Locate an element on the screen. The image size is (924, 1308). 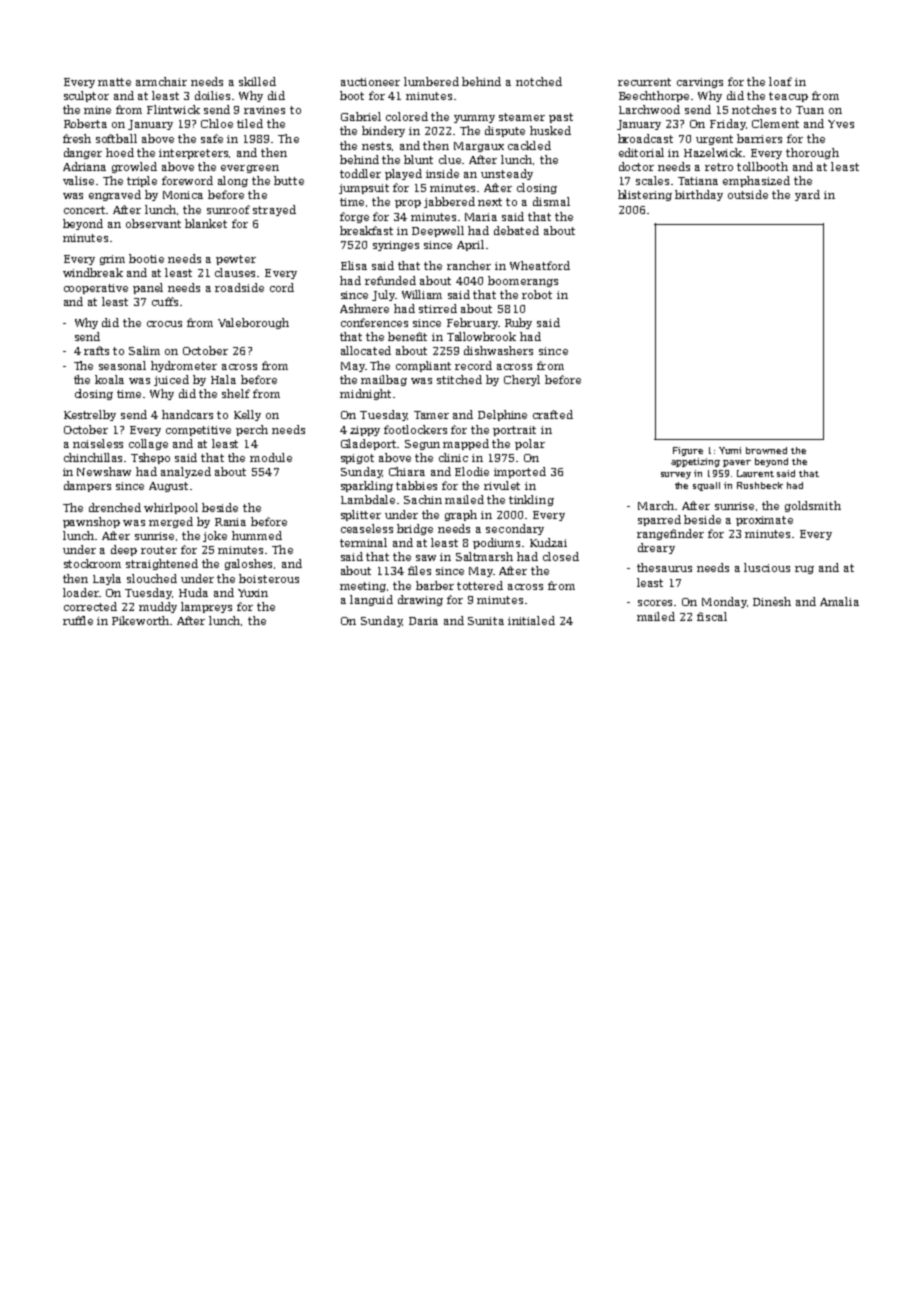
refunded is located at coordinates (390, 280).
